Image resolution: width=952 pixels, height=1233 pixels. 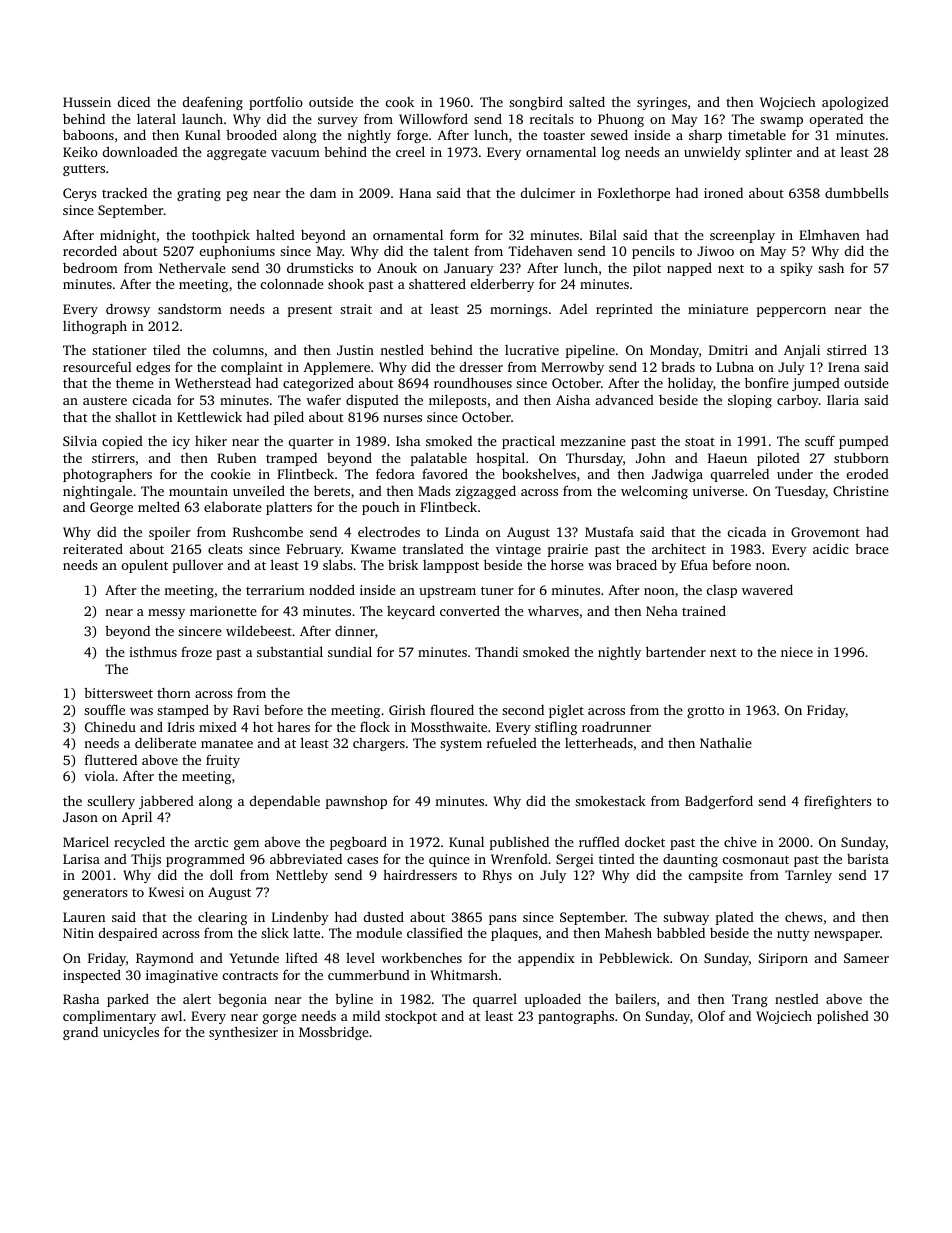 What do you see at coordinates (868, 859) in the screenshot?
I see `barista` at bounding box center [868, 859].
